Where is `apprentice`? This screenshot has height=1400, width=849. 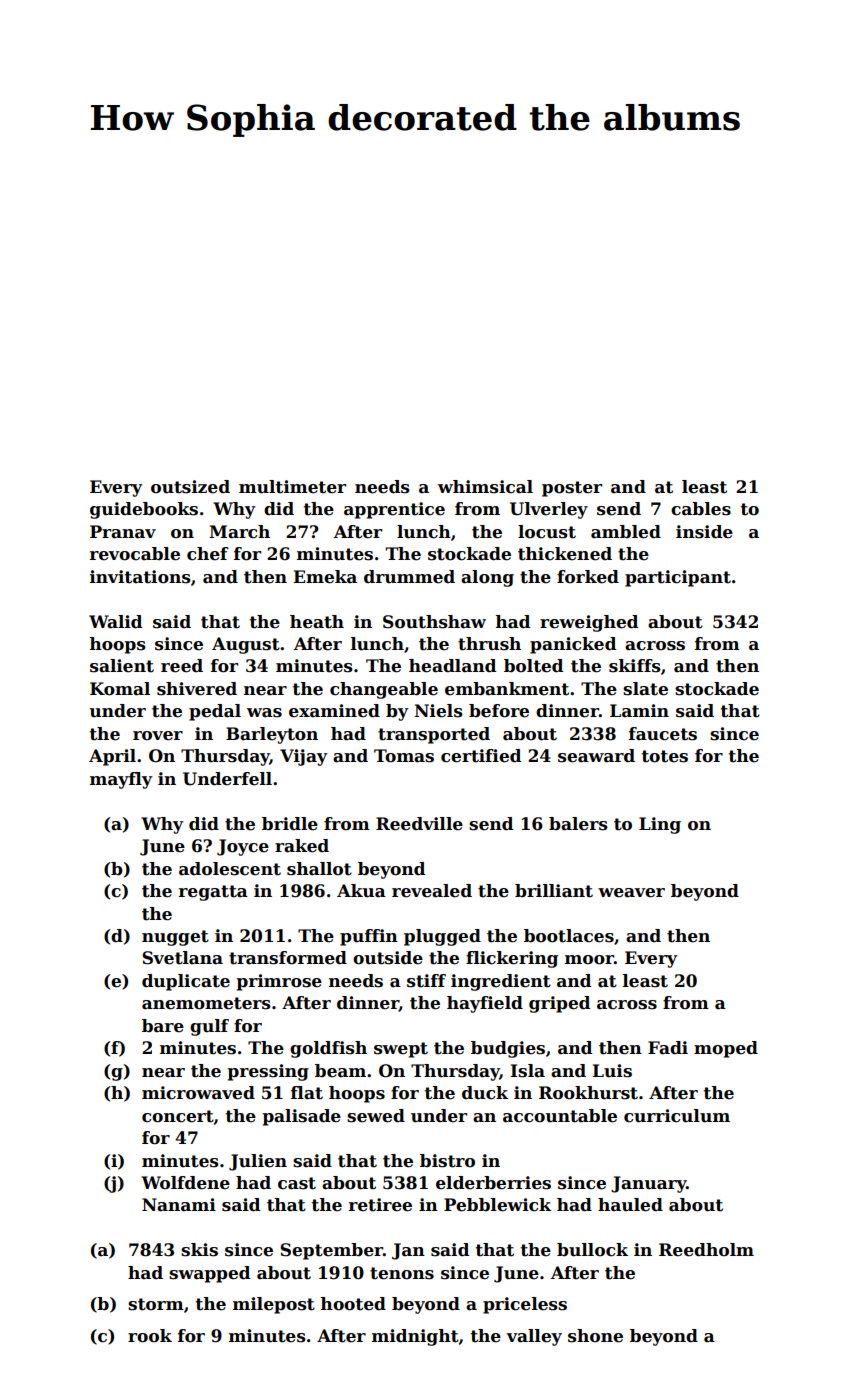
apprentice is located at coordinates (394, 510).
